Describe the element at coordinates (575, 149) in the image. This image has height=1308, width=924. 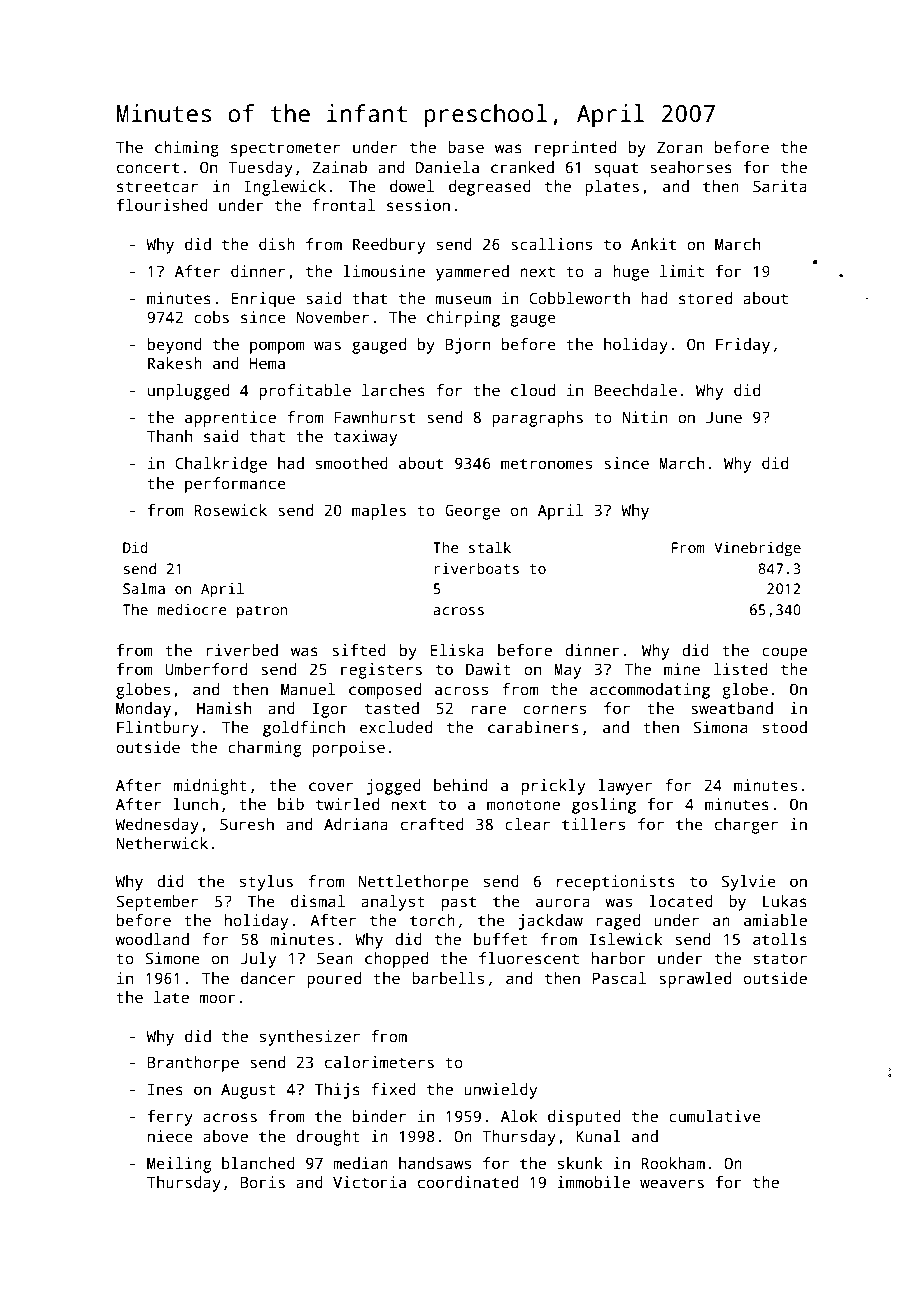
I see `reprinted` at that location.
